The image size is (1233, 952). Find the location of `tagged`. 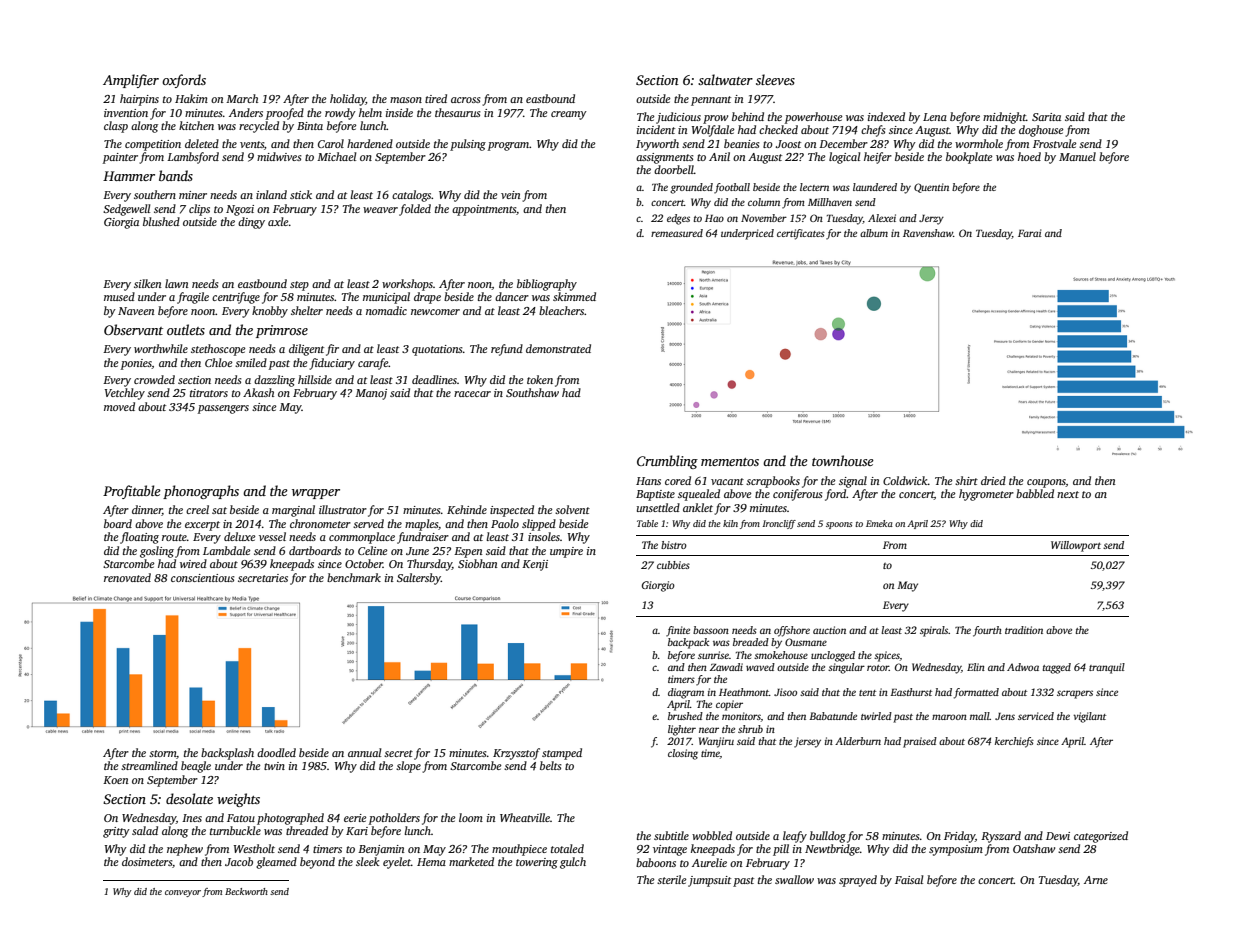

tagged is located at coordinates (1057, 668).
